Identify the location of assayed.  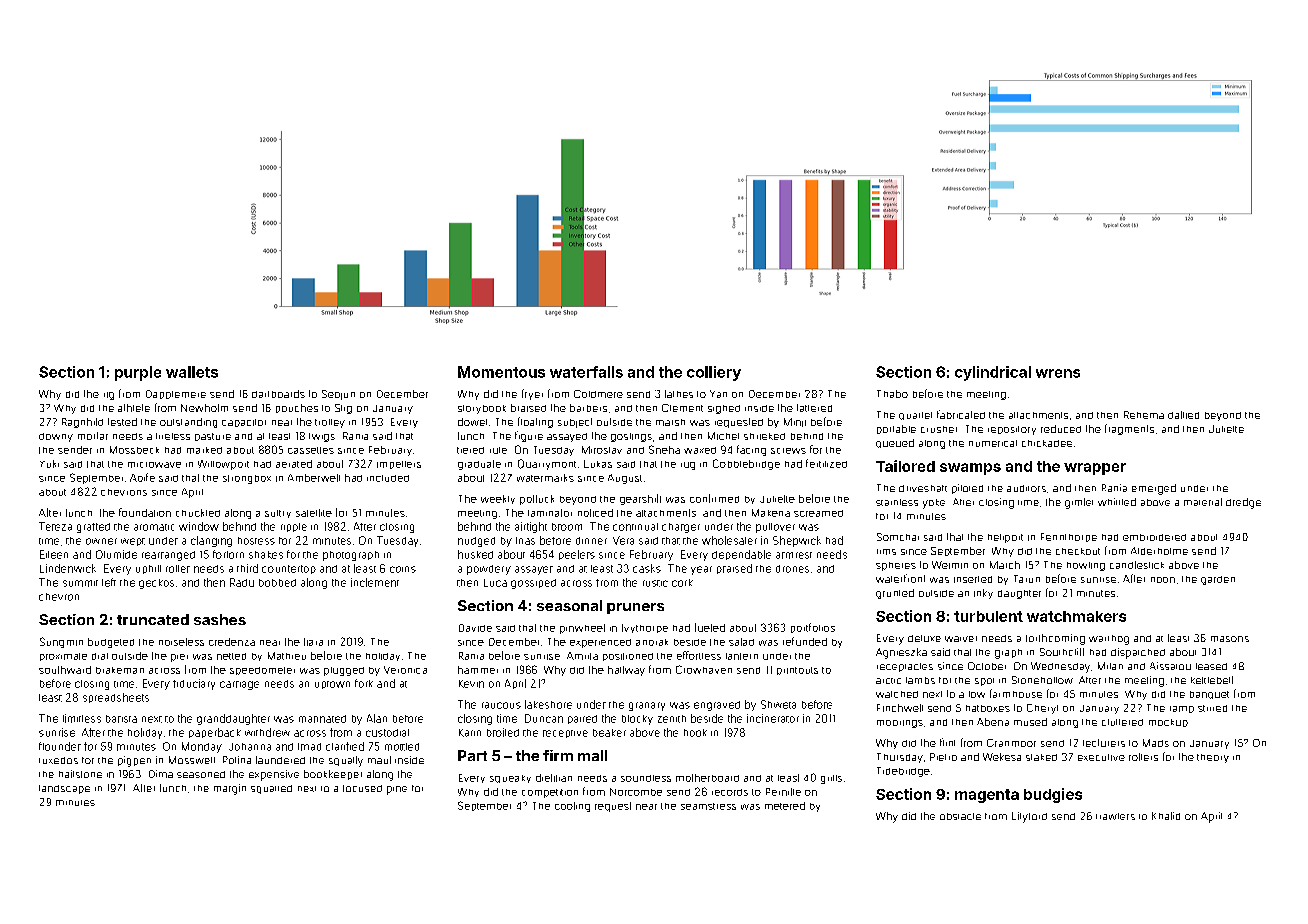
(567, 437).
